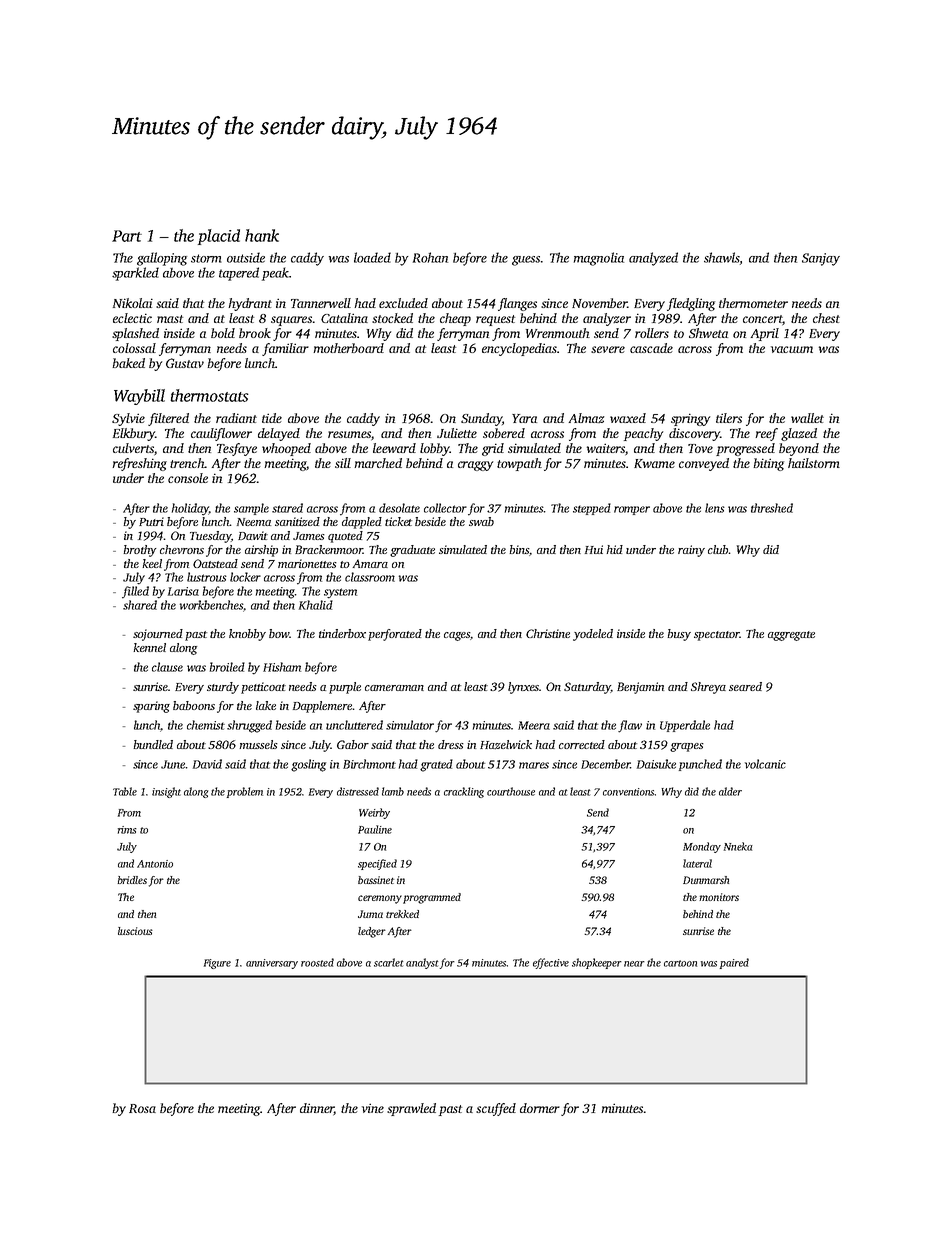  I want to click on lobby, so click(435, 449).
